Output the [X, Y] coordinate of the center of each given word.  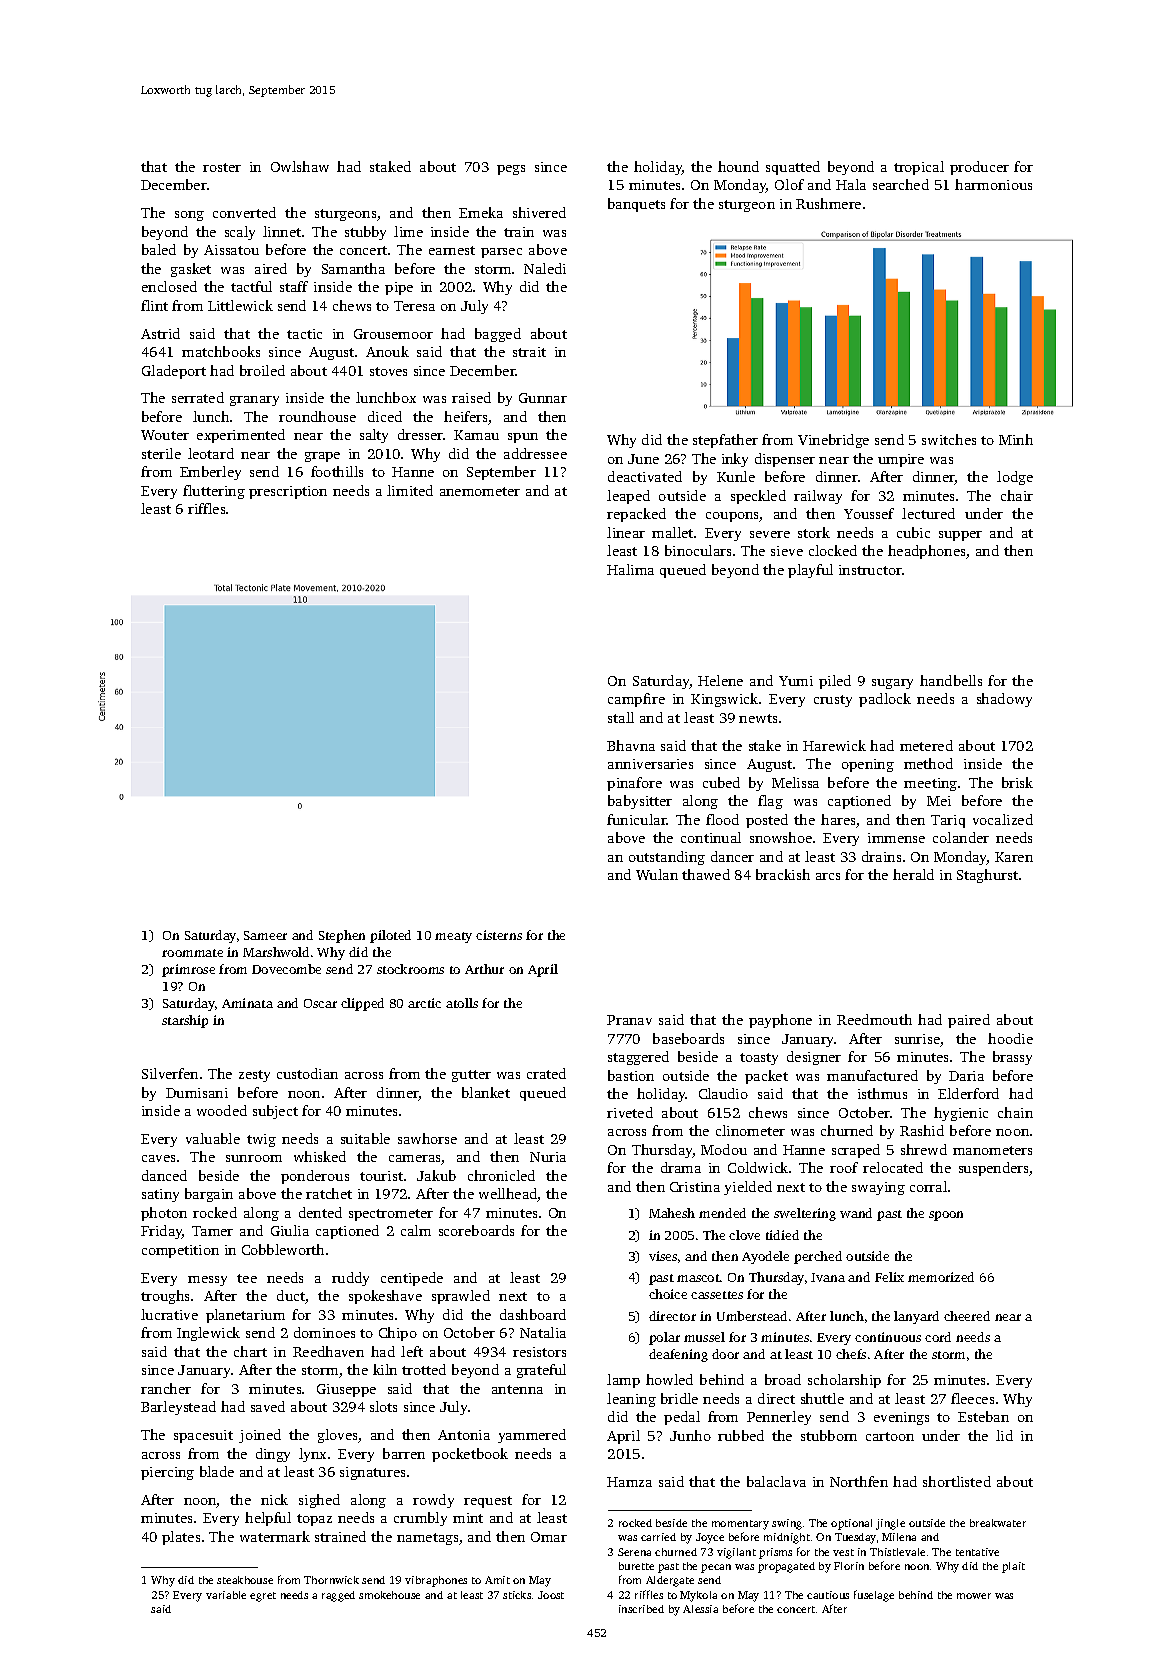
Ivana [828, 1277]
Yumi [796, 681]
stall [621, 717]
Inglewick [208, 1334]
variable [226, 1595]
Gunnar [543, 398]
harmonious [993, 184]
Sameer [265, 935]
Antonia [464, 1435]
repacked [636, 515]
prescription [288, 492]
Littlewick [240, 305]
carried [658, 1537]
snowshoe [781, 837]
